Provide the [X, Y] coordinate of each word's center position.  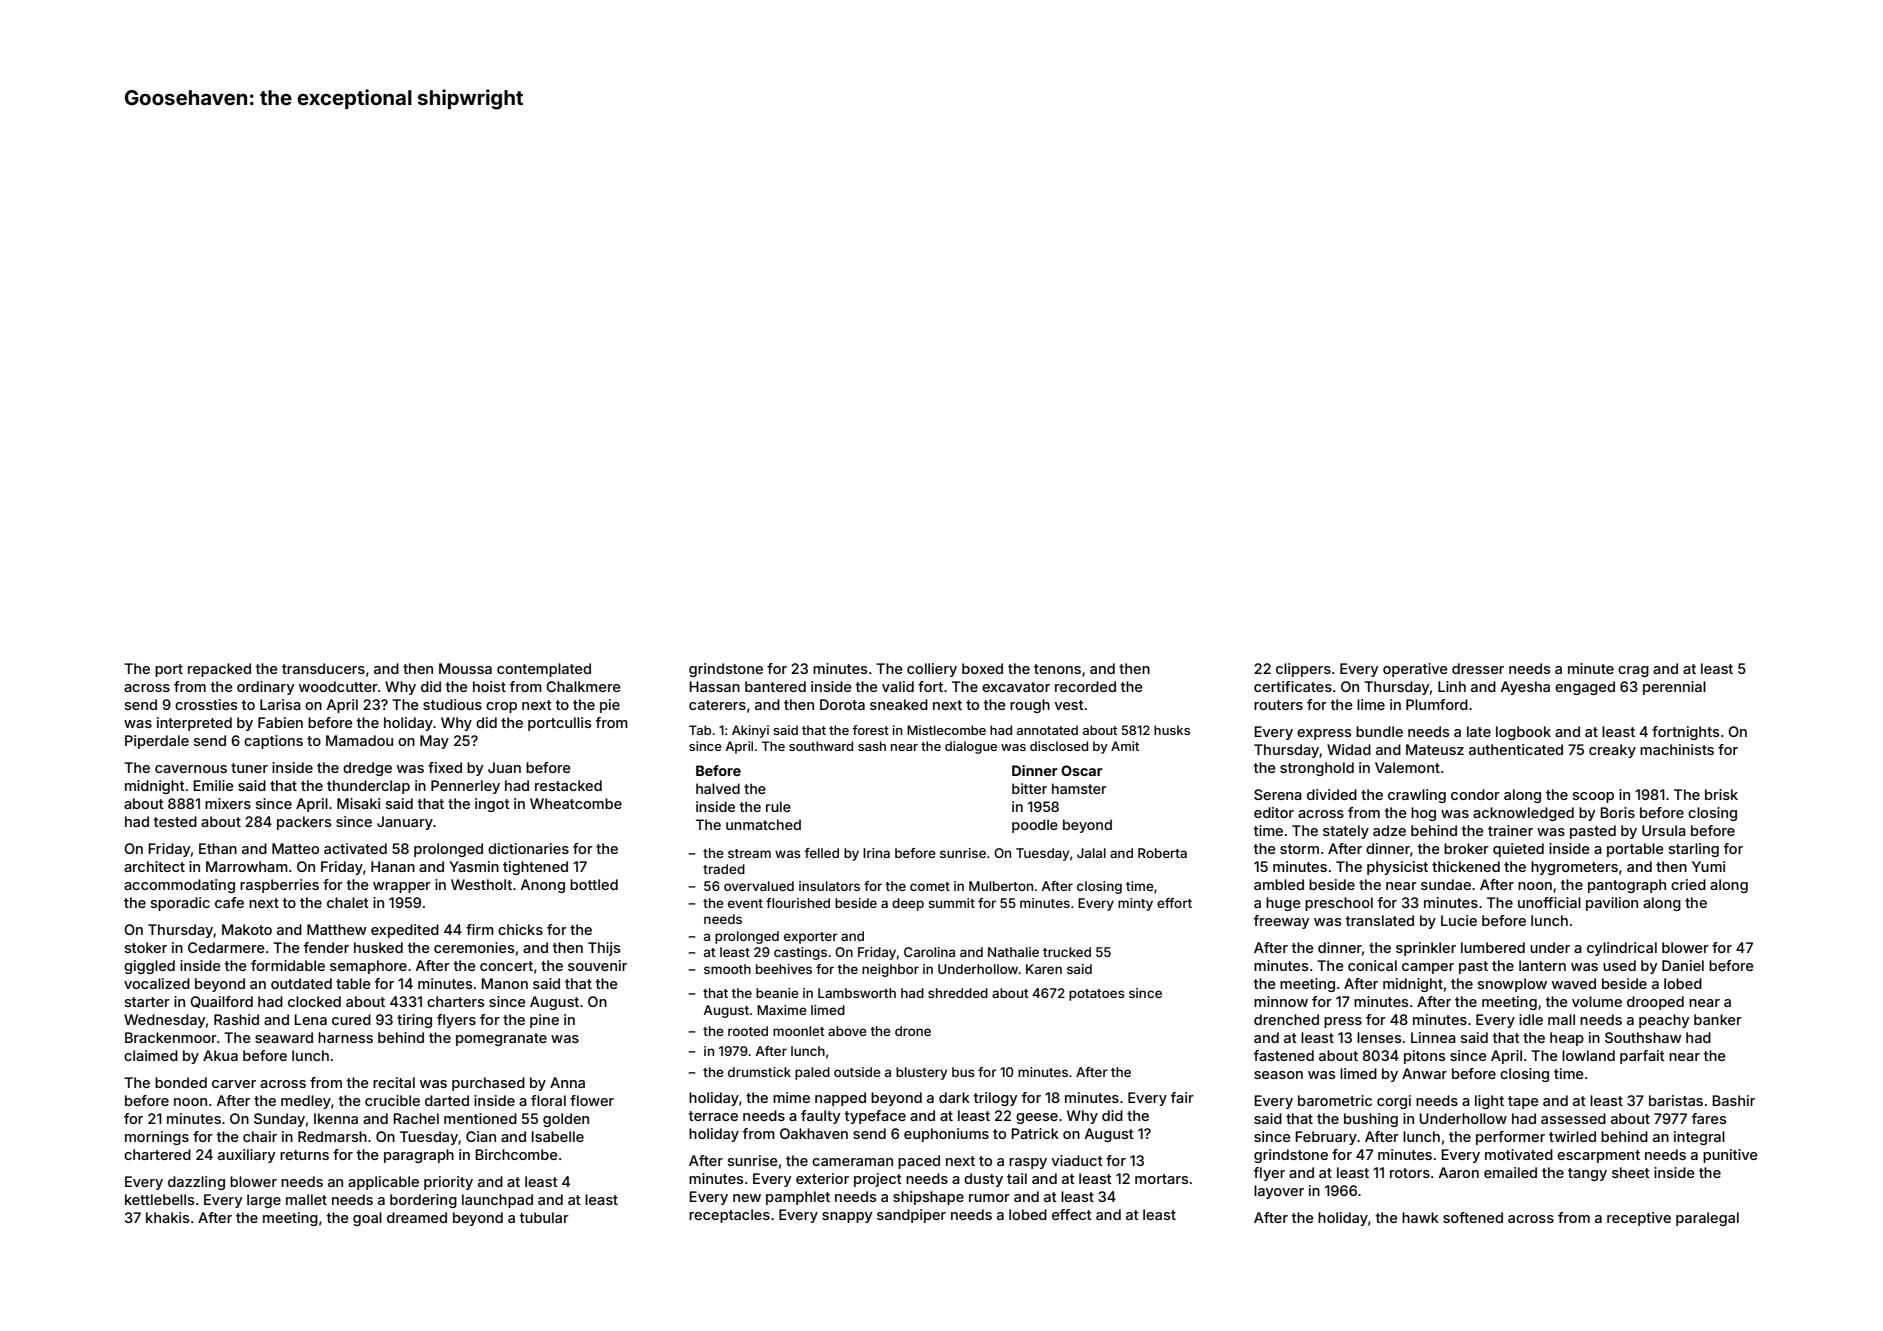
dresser [1478, 668]
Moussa [465, 668]
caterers [717, 705]
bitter [1029, 788]
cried [1688, 884]
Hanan [393, 866]
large [264, 1201]
